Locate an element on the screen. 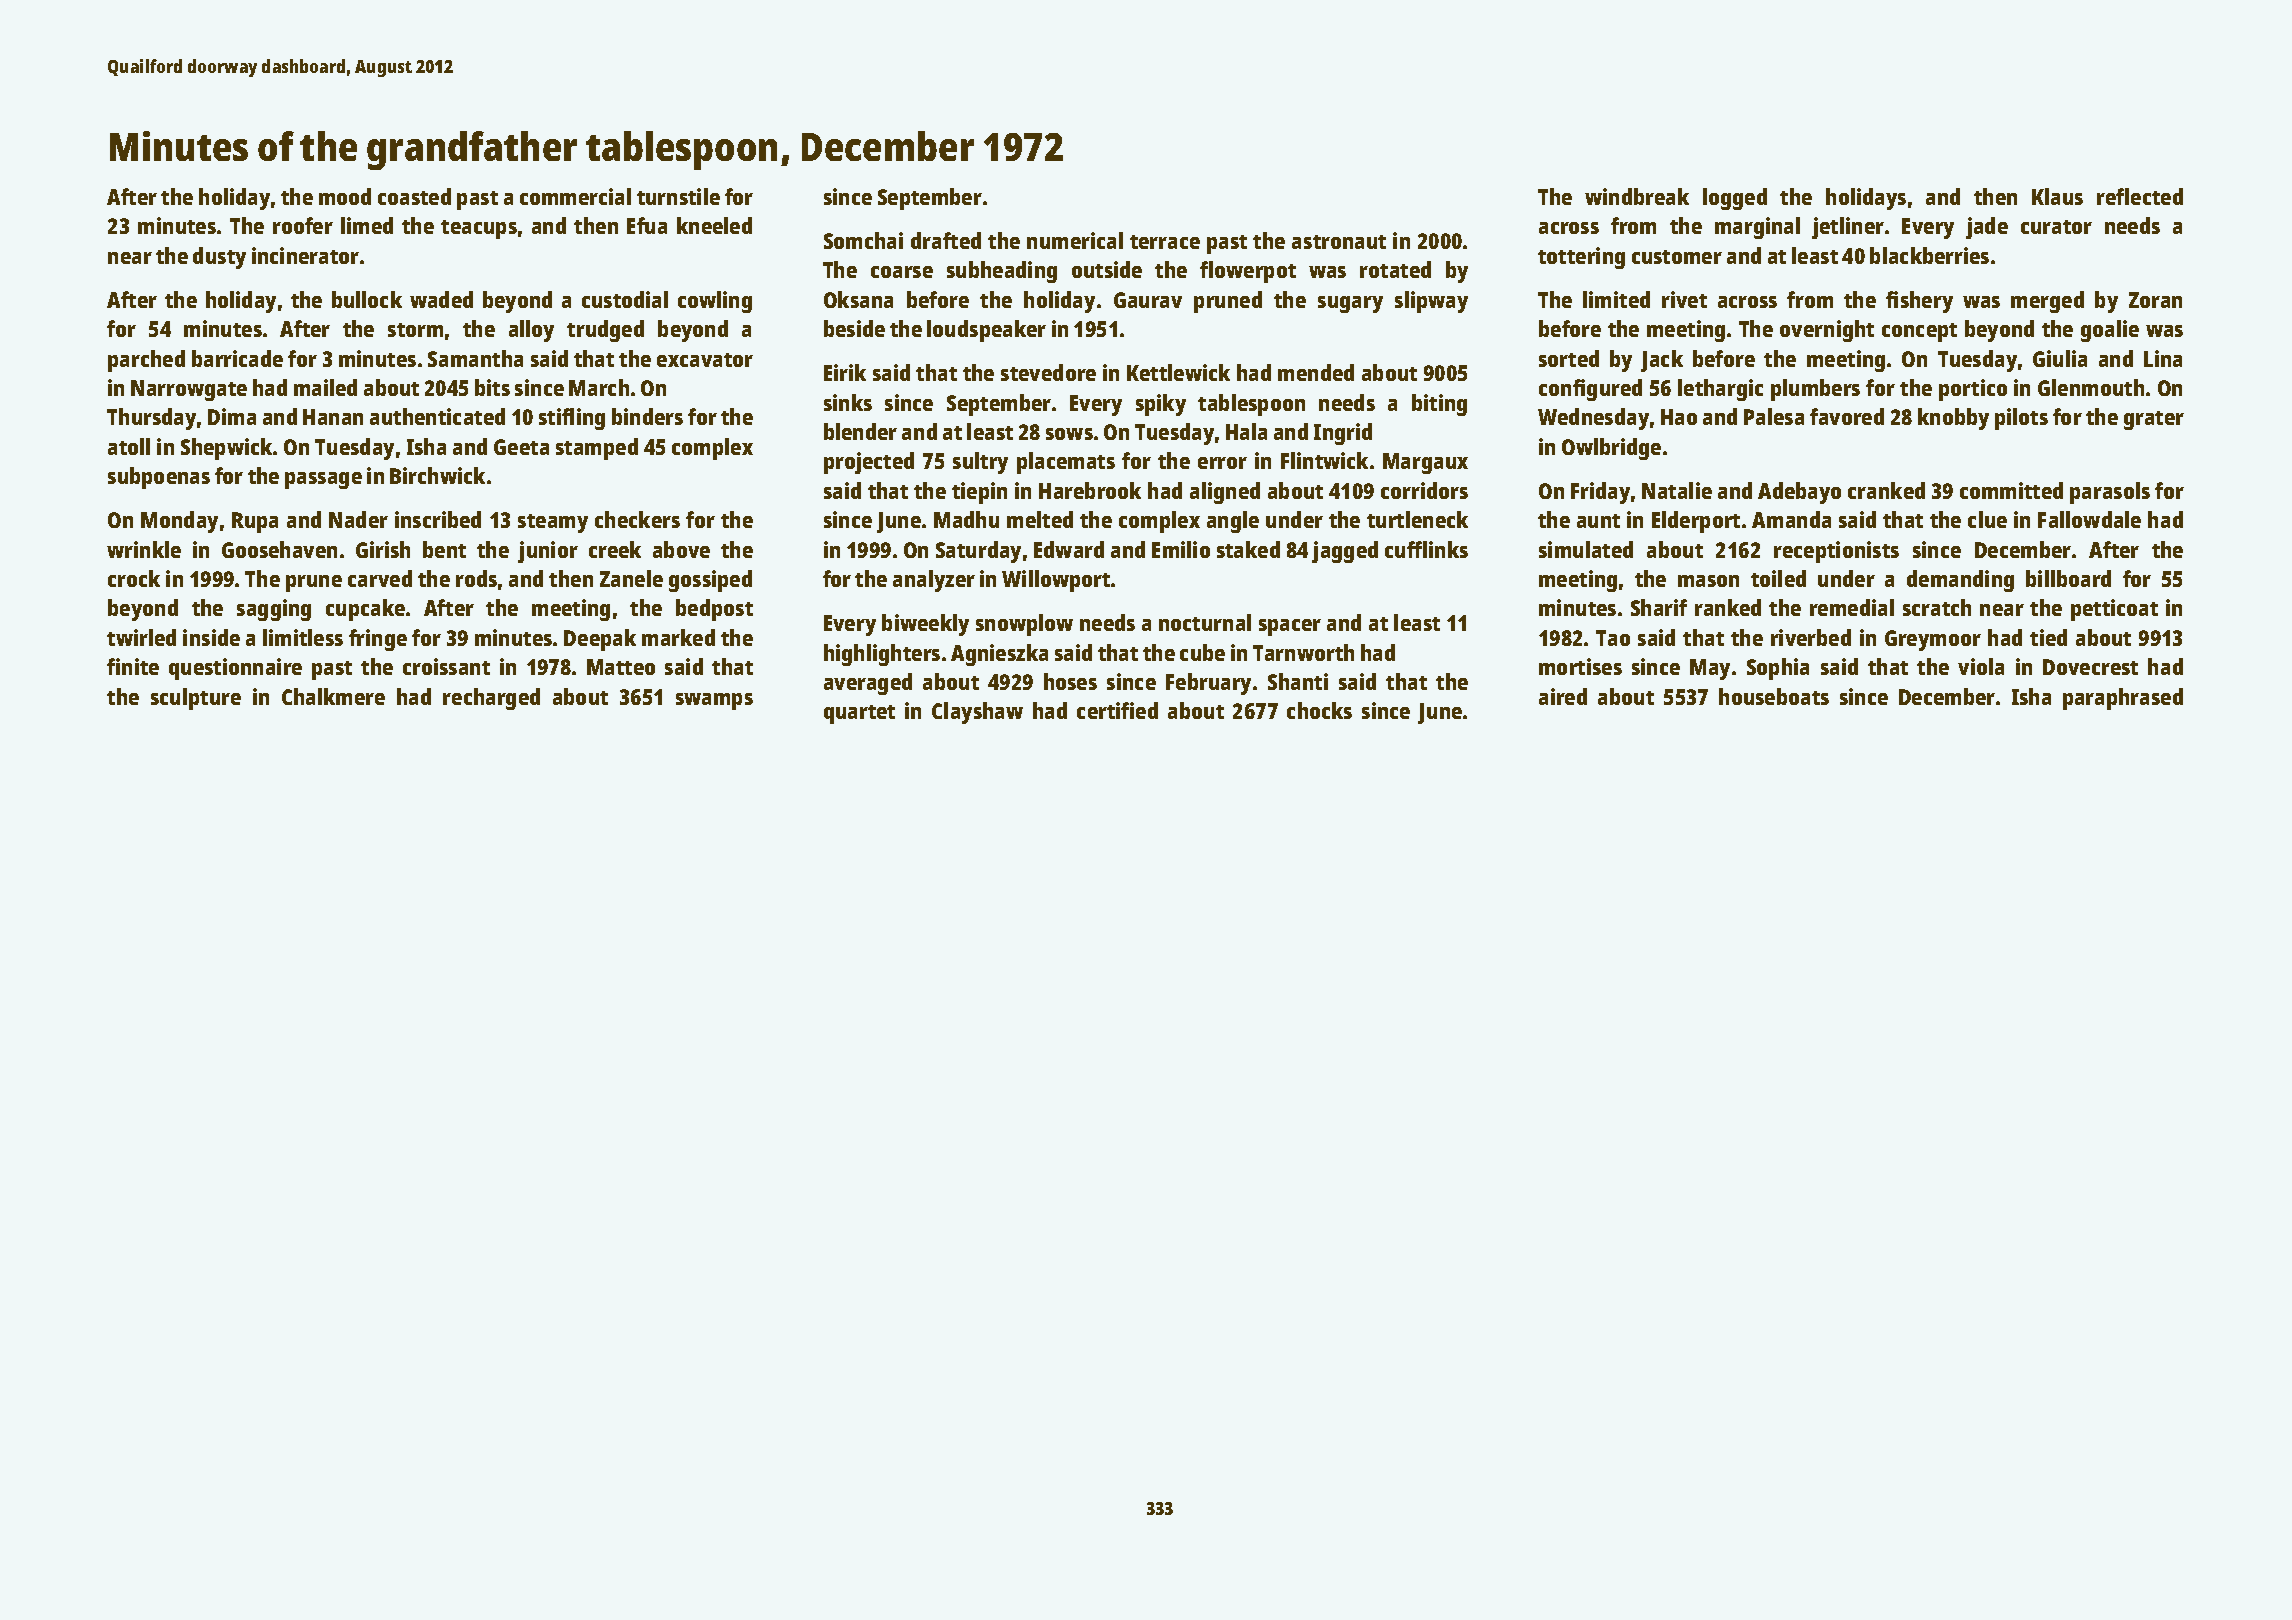 Image resolution: width=2292 pixels, height=1620 pixels. houseboats is located at coordinates (1774, 696).
